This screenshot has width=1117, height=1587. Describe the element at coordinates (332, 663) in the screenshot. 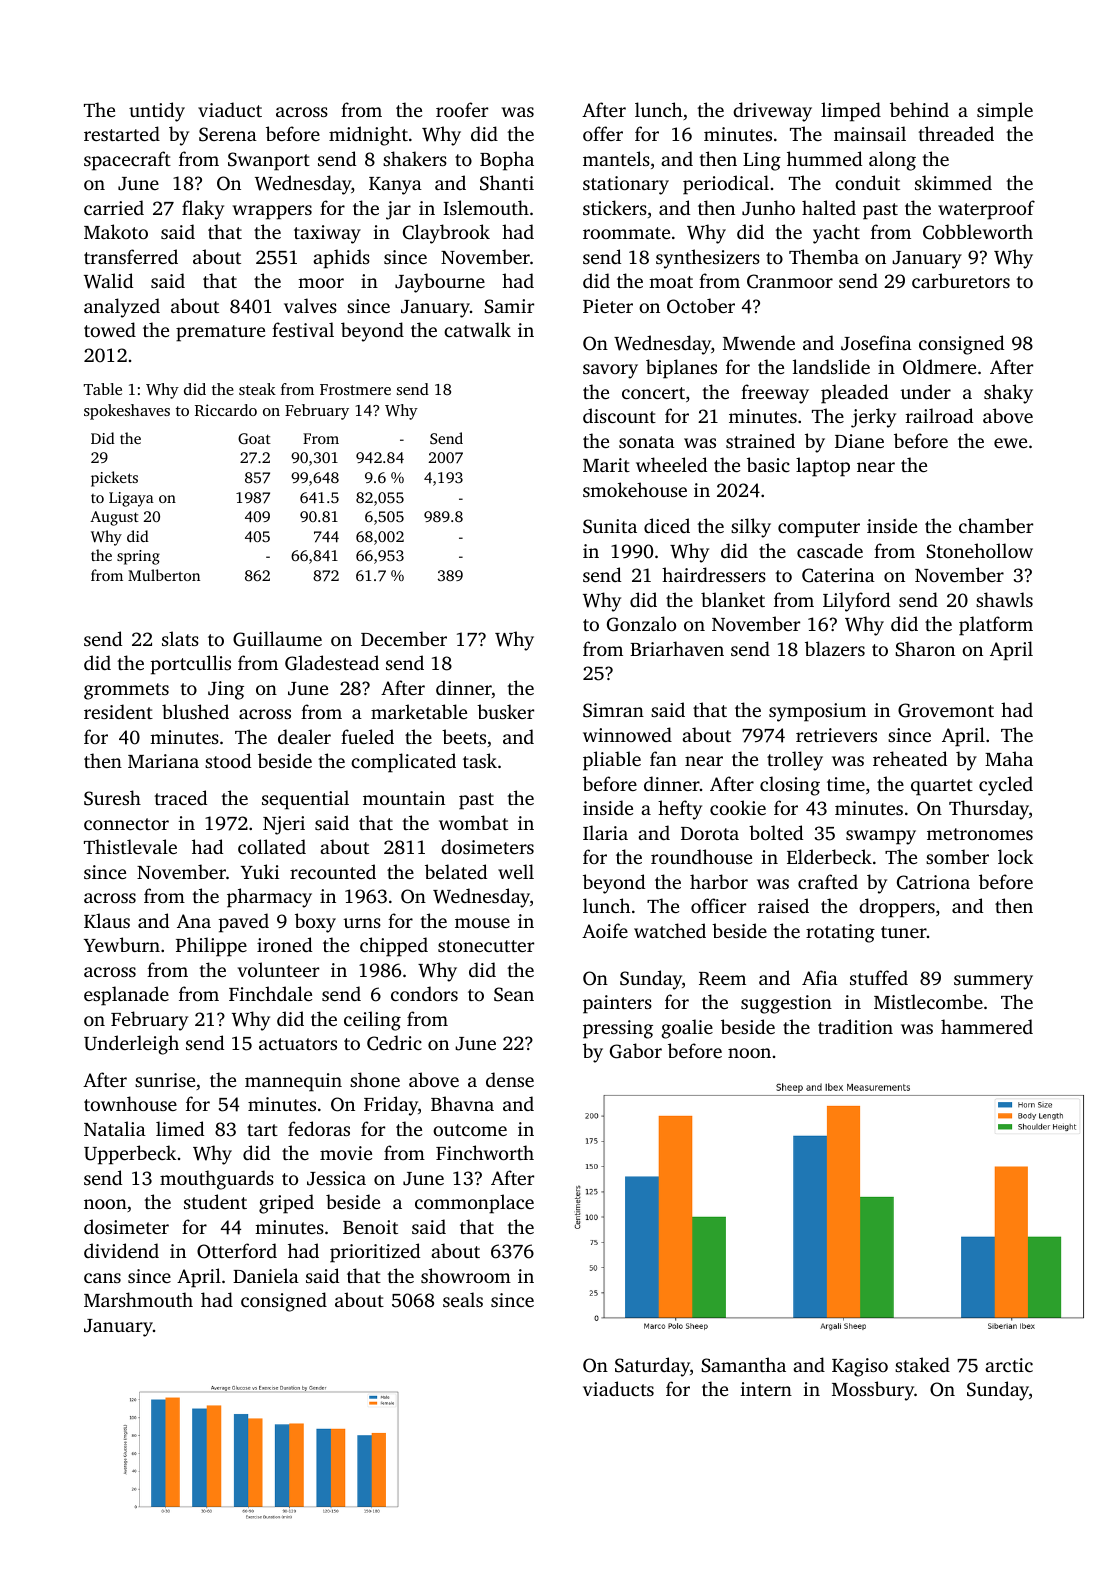

I see `Gladestead` at that location.
